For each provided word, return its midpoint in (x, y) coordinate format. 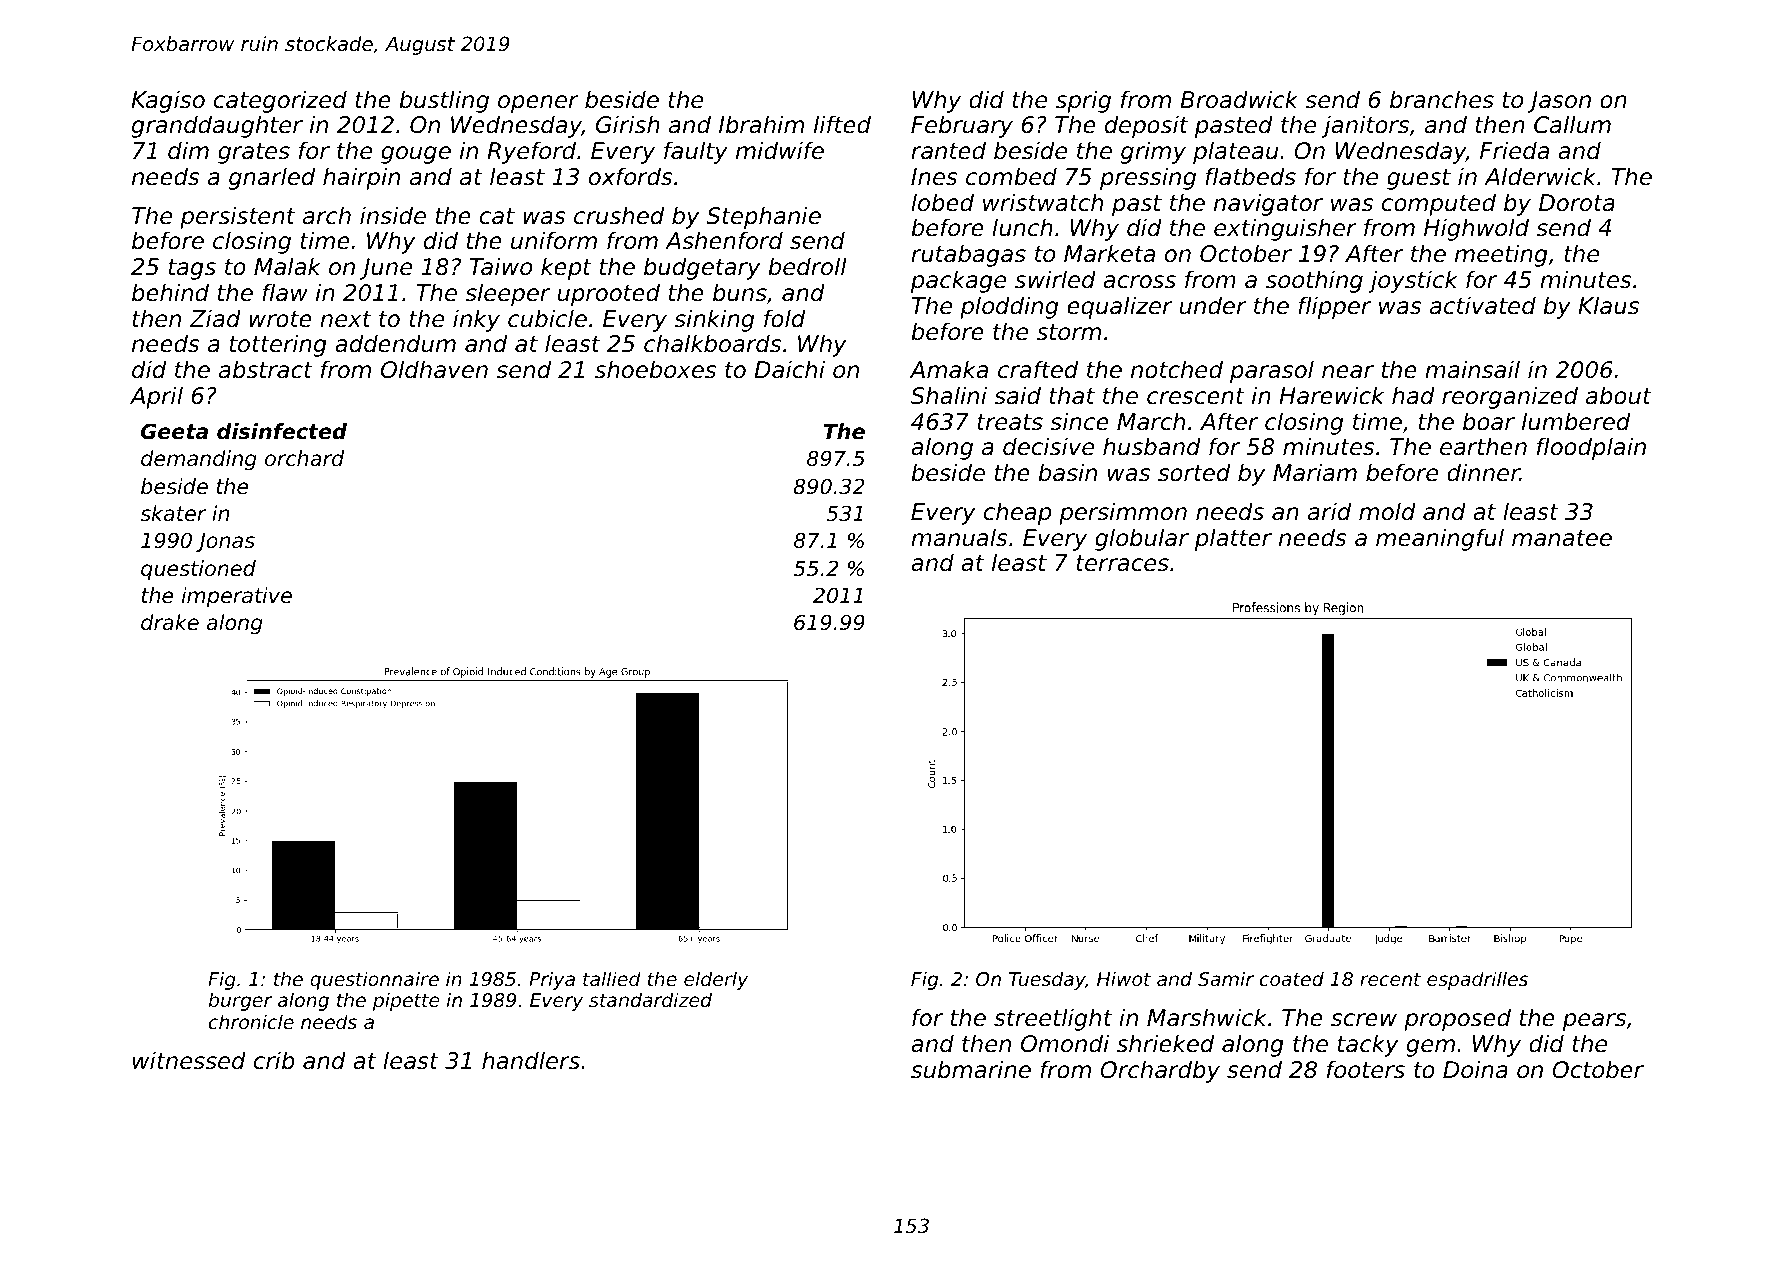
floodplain (1591, 448)
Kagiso (168, 101)
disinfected (282, 431)
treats (1010, 422)
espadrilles (1477, 980)
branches (1442, 99)
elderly (716, 980)
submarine (971, 1069)
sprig (1083, 101)
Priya (552, 980)
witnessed (189, 1060)
